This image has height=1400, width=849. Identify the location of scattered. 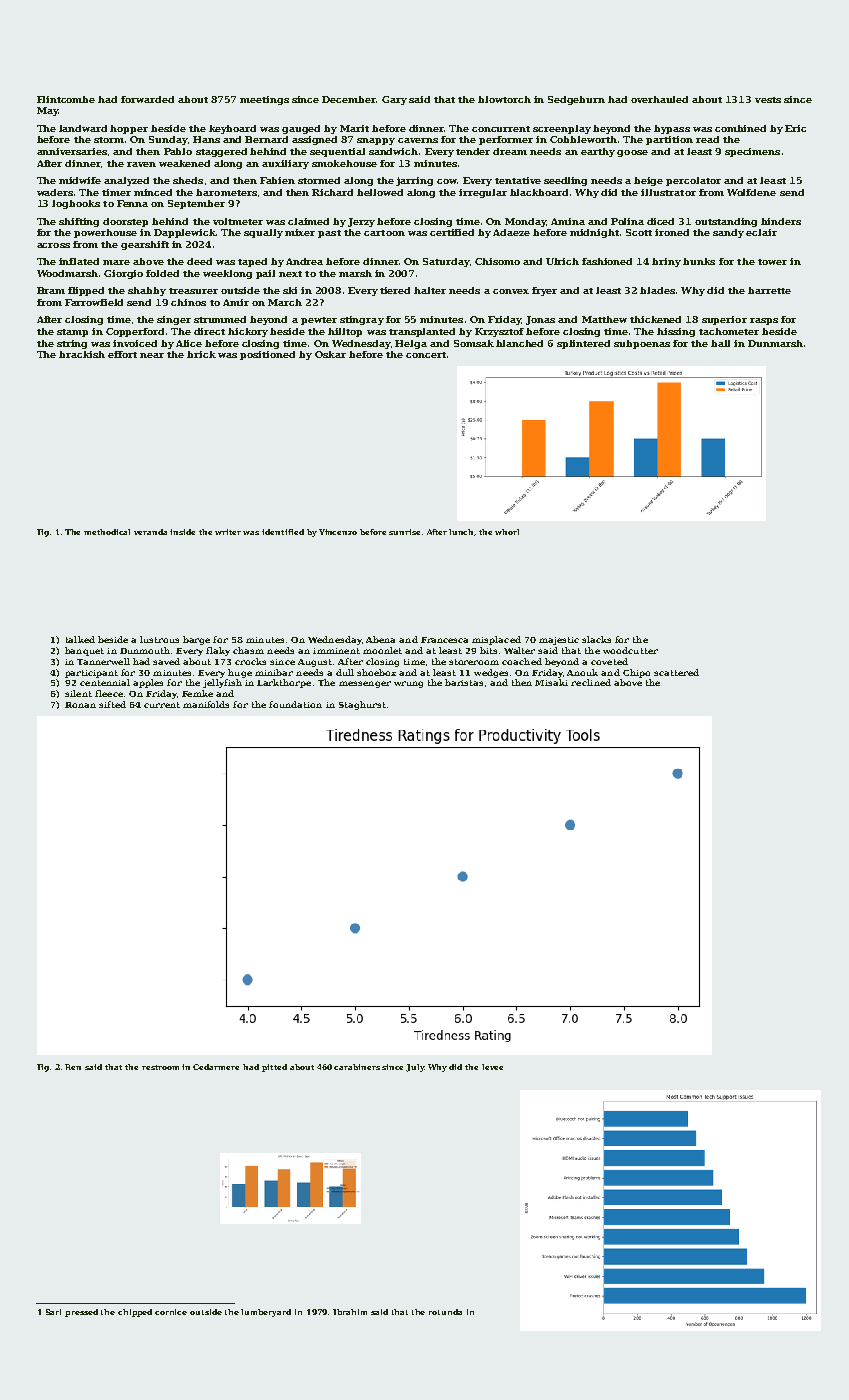
(676, 672).
